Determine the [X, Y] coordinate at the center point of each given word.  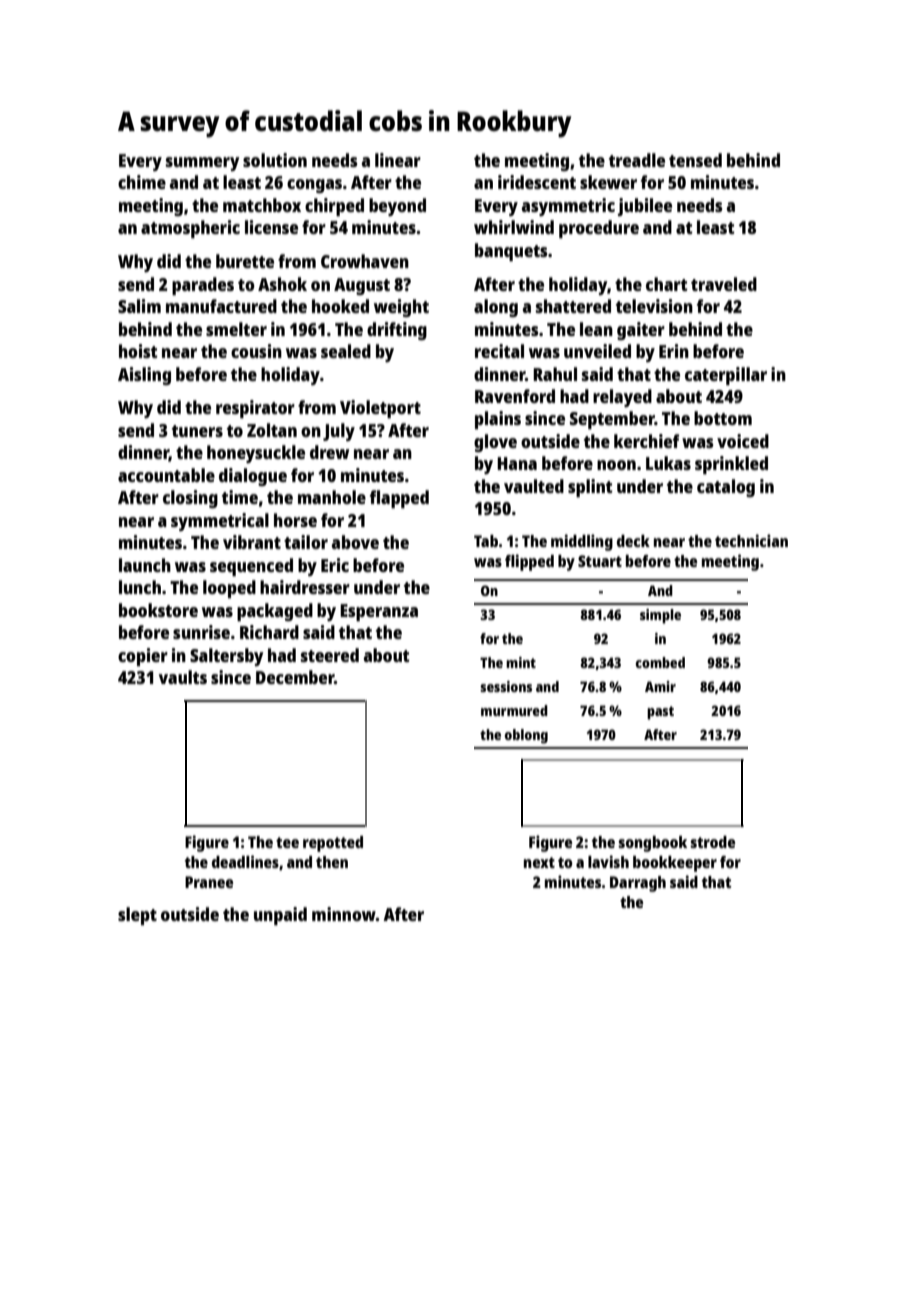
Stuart [600, 561]
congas [314, 186]
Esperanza [379, 612]
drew [329, 452]
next [539, 862]
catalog [726, 488]
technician [751, 540]
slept [137, 916]
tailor [306, 542]
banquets [511, 252]
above [355, 542]
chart [666, 284]
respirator [255, 409]
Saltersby [226, 657]
